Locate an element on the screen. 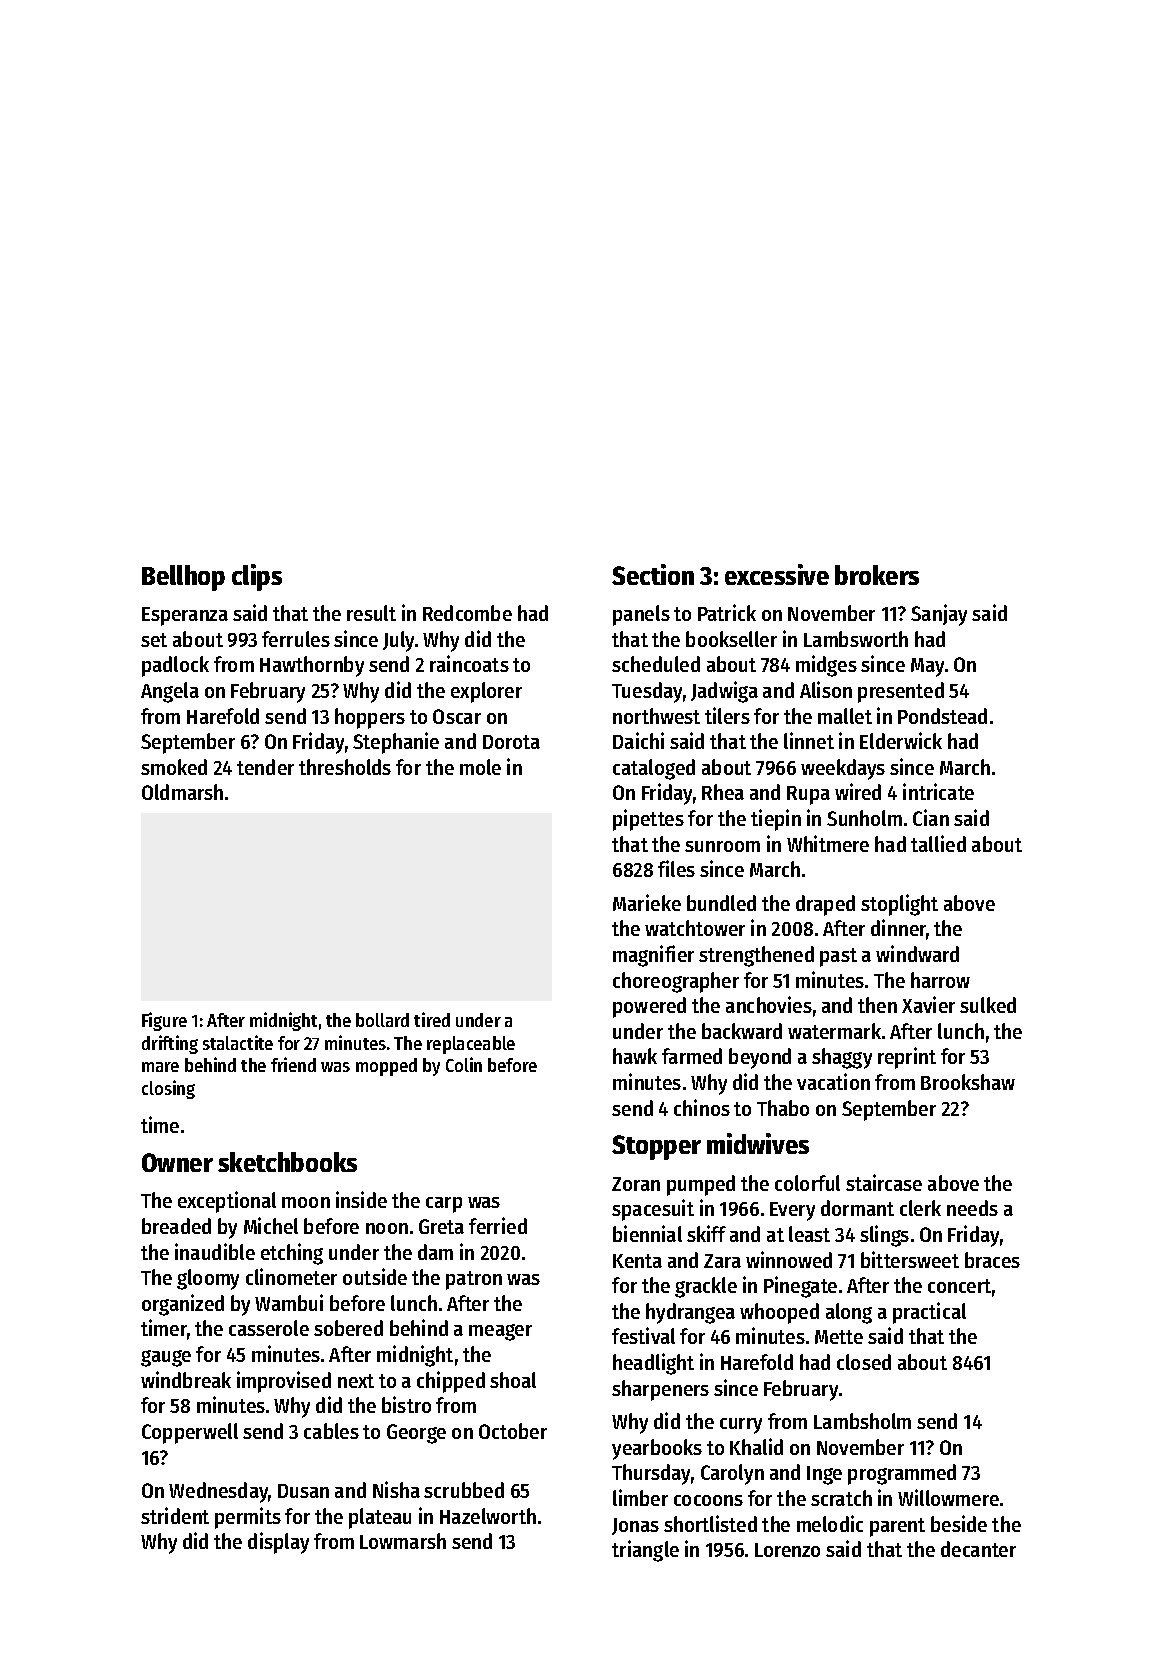 This screenshot has height=1654, width=1165. brokers is located at coordinates (877, 575).
